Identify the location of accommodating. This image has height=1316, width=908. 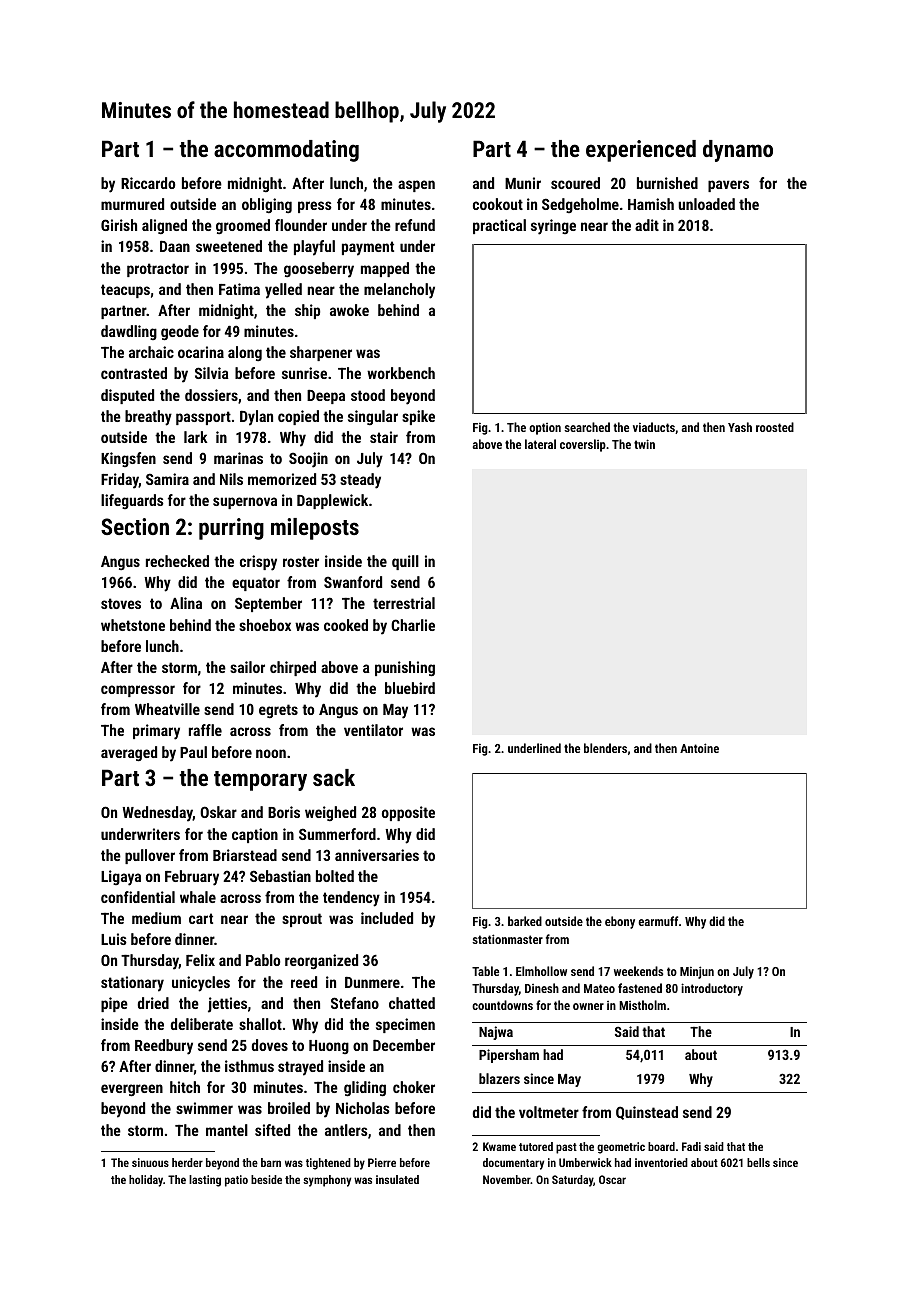
(286, 151).
